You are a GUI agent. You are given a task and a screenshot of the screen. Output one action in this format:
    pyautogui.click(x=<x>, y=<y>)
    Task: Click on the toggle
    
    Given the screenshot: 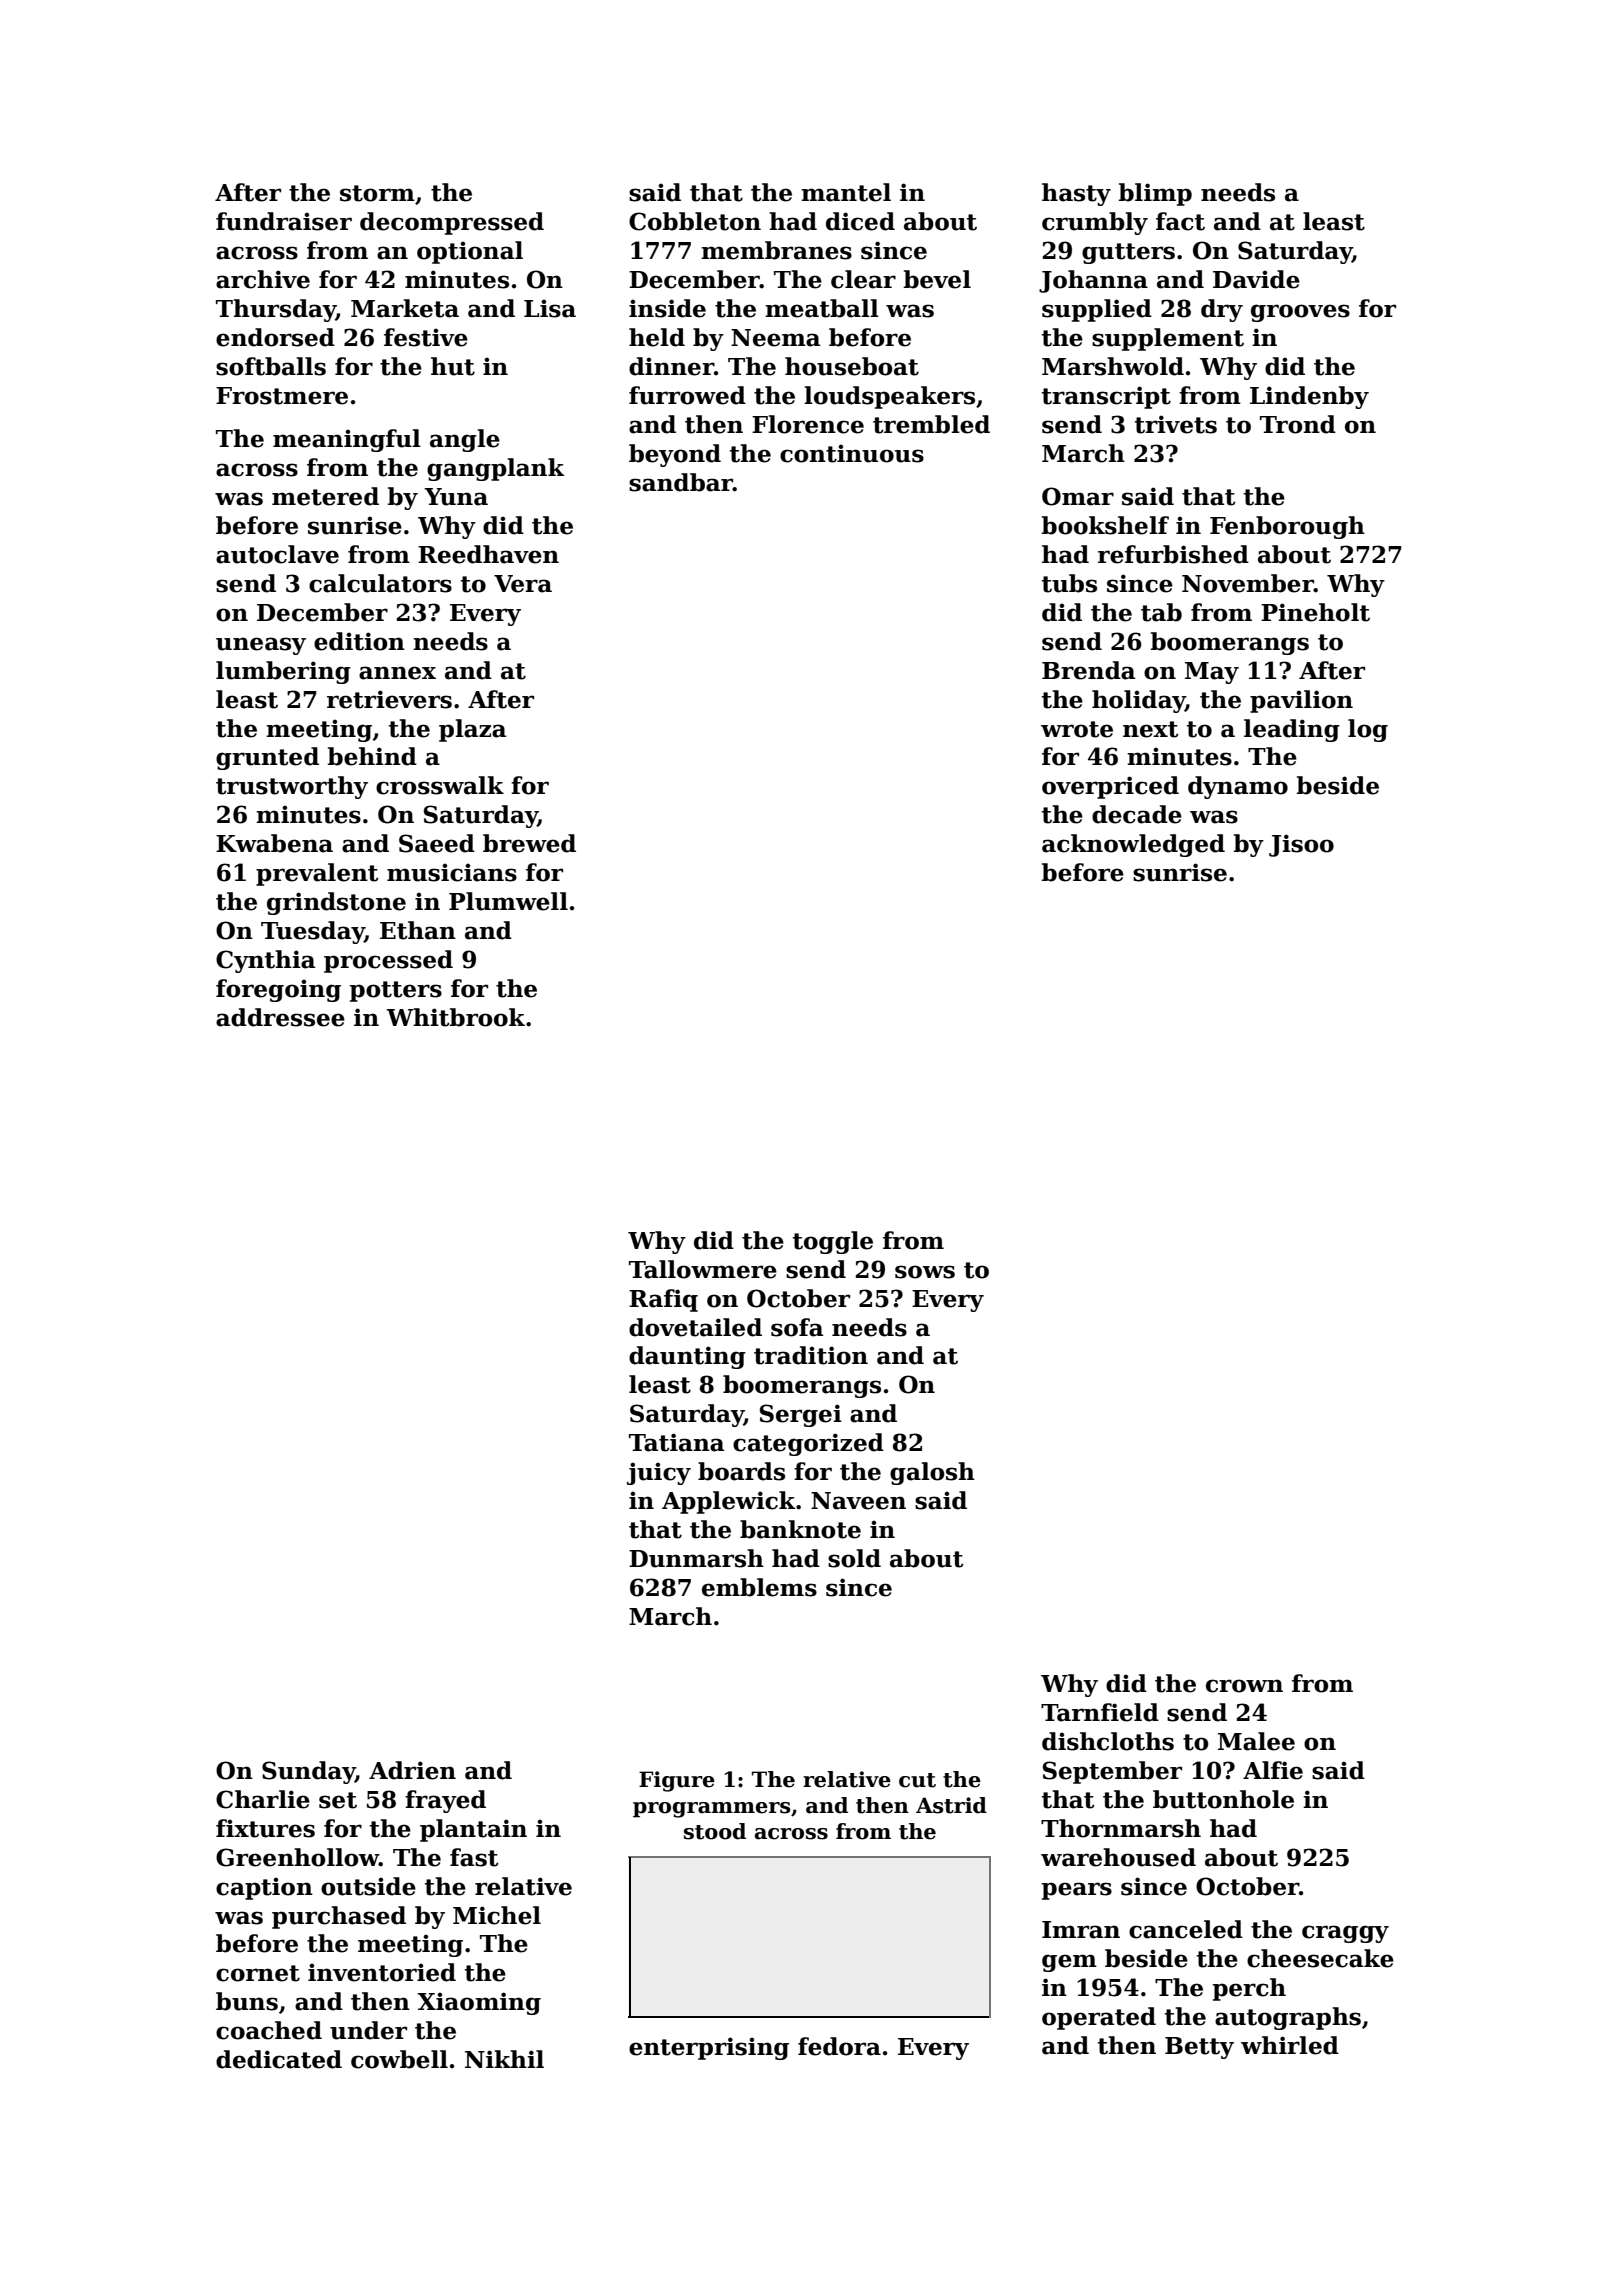 What is the action you would take?
    pyautogui.click(x=833, y=1242)
